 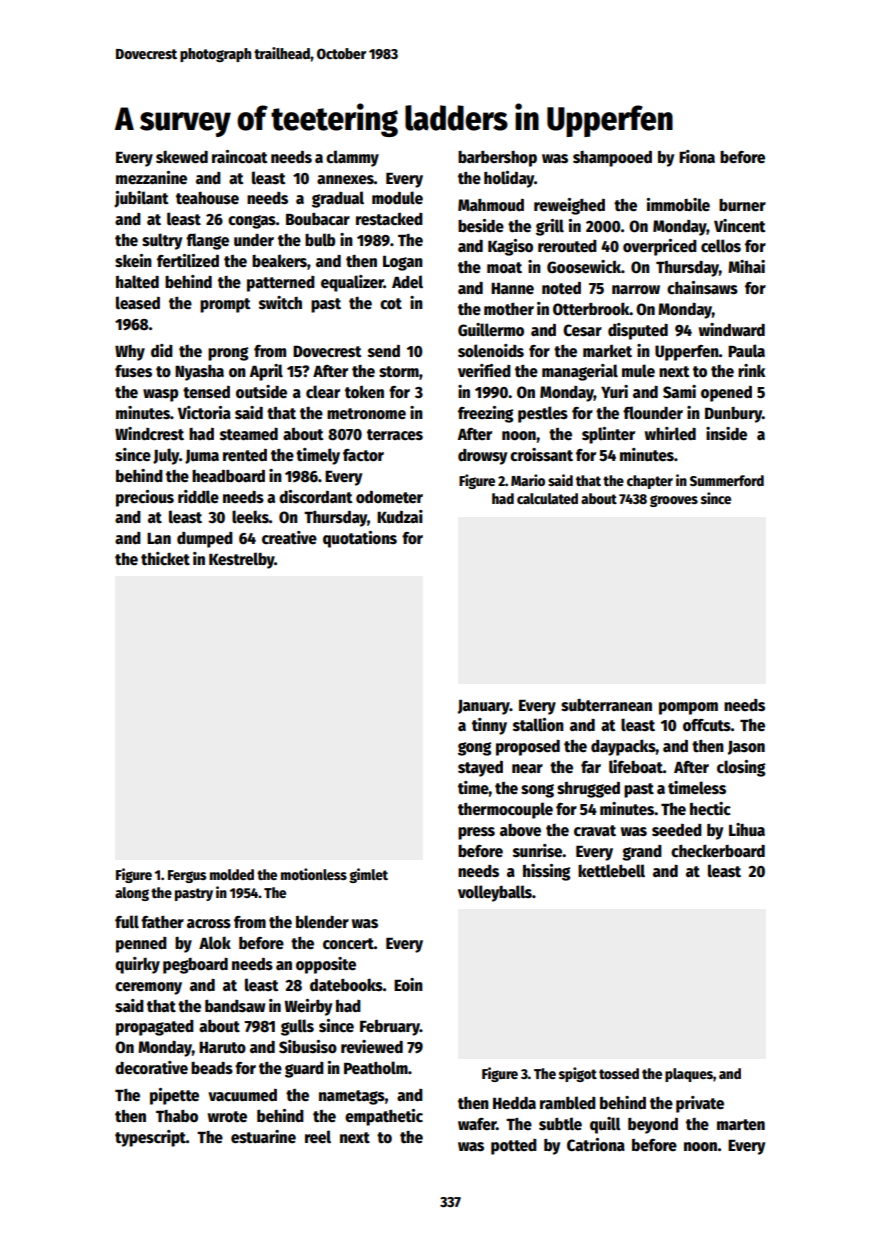 What do you see at coordinates (484, 707) in the screenshot?
I see `January` at bounding box center [484, 707].
